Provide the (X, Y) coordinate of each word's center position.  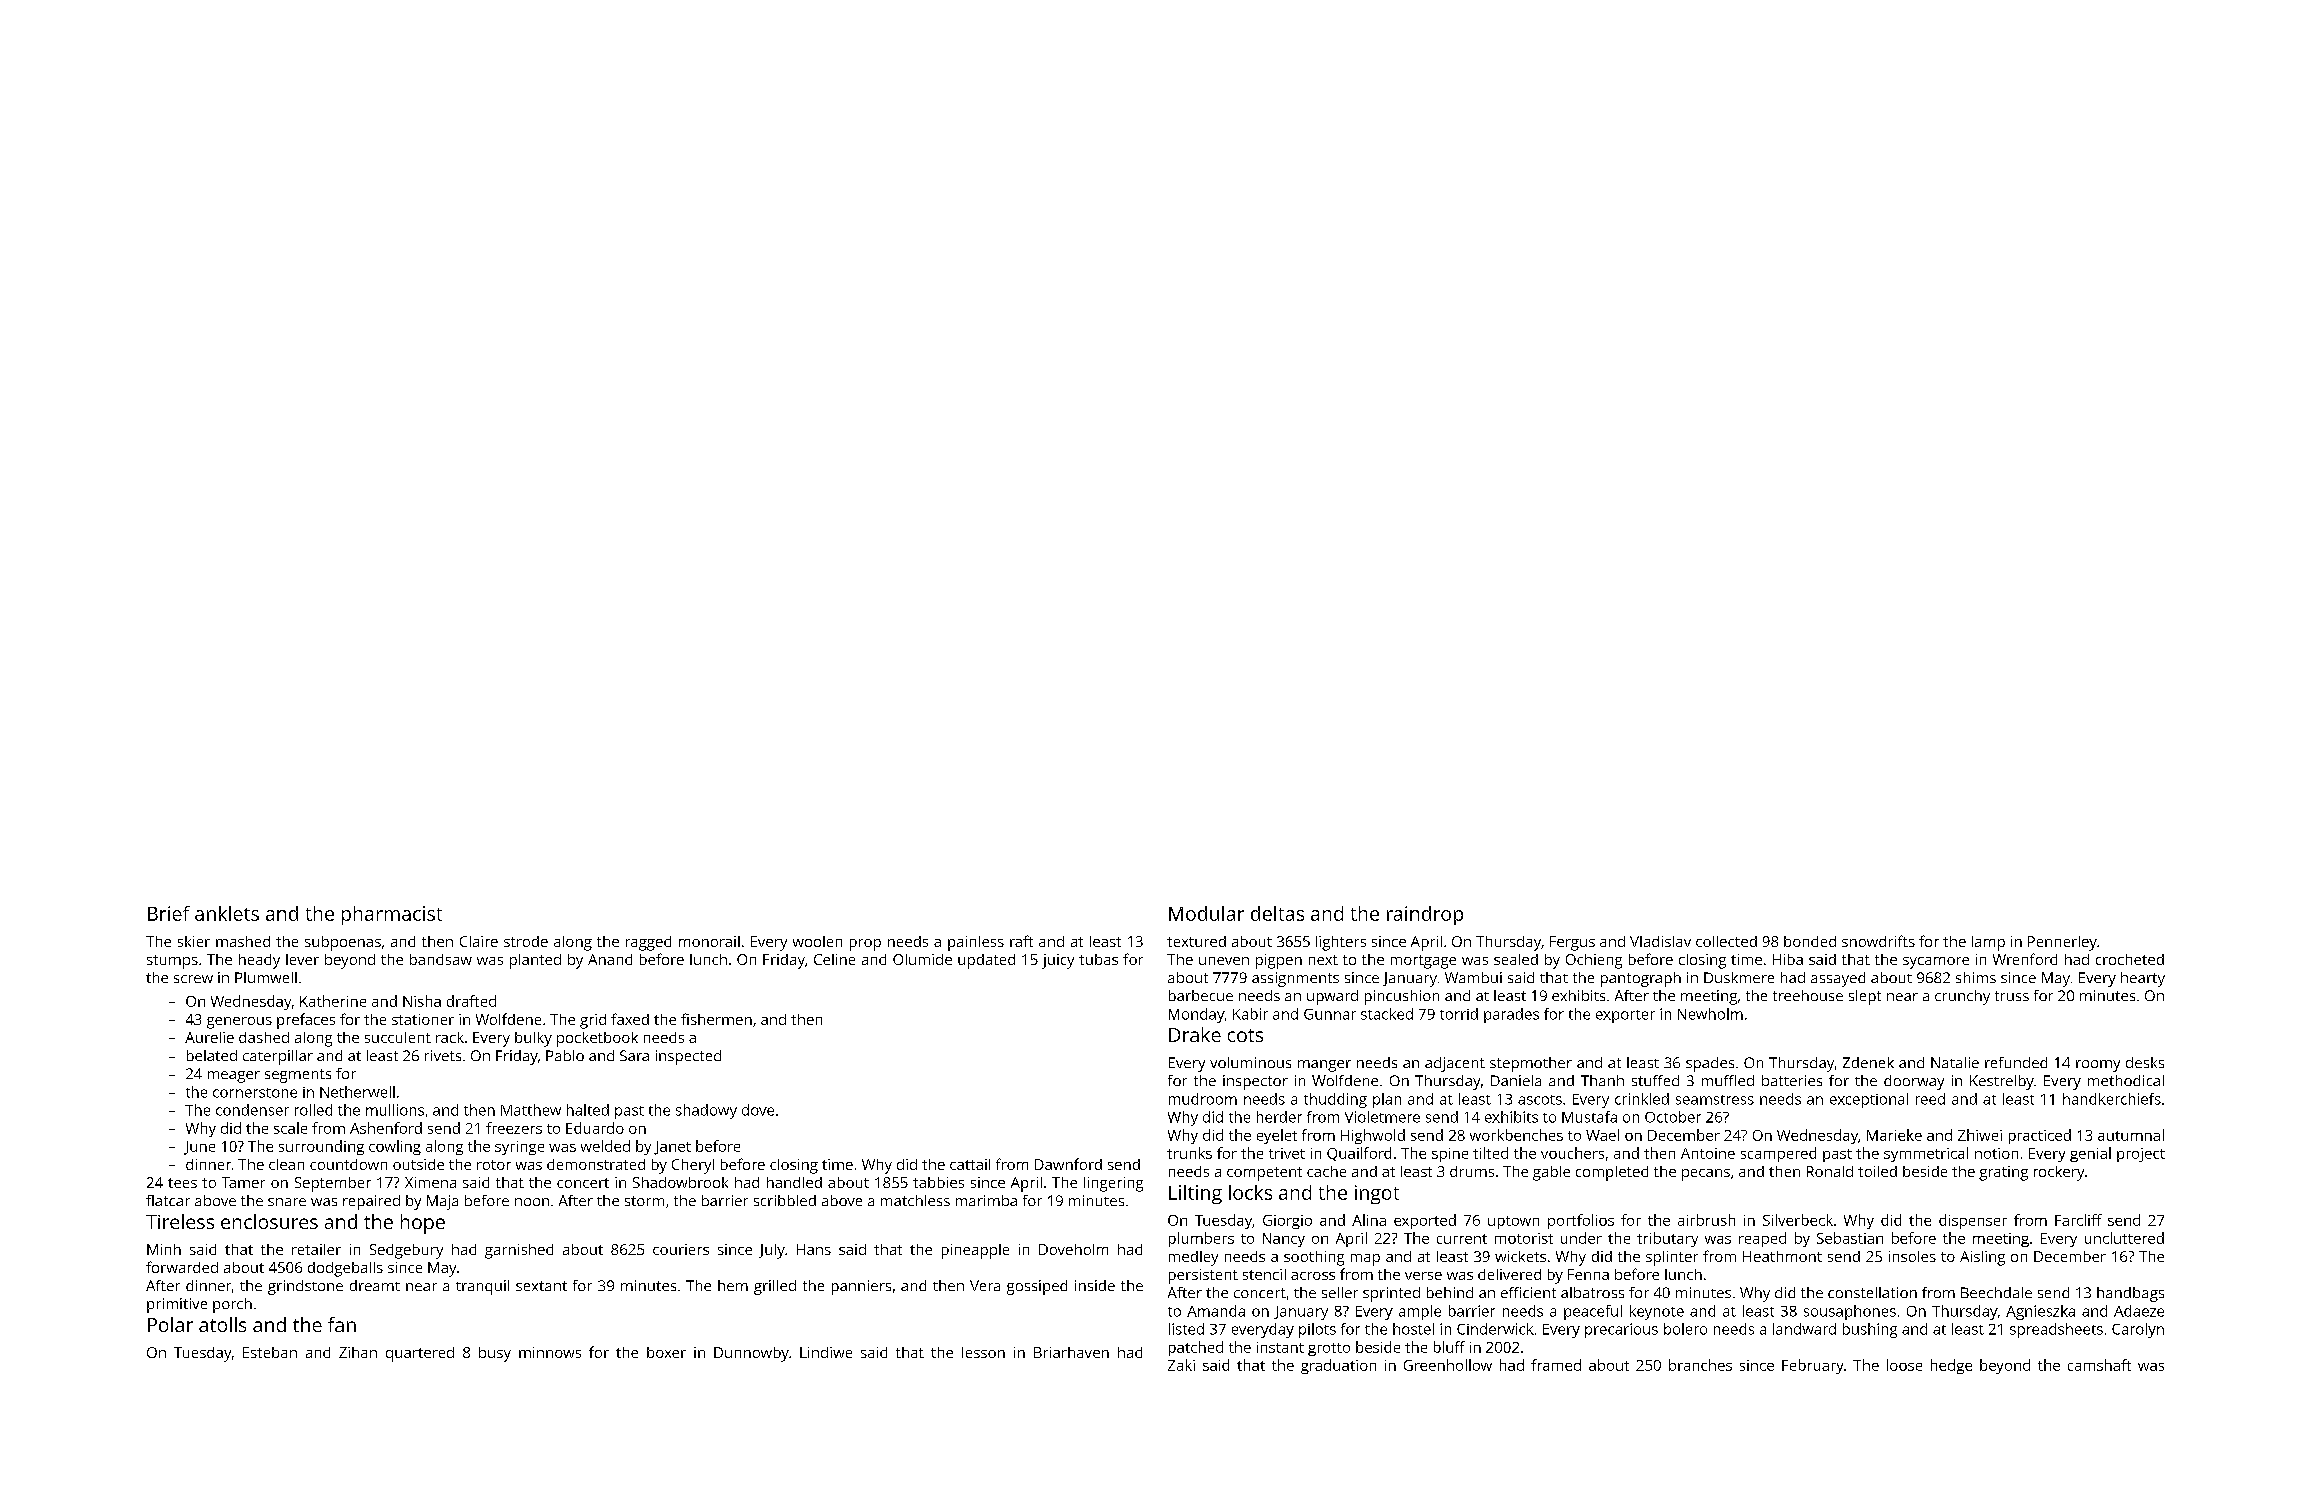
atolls (222, 1324)
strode (526, 941)
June (199, 1148)
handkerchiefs (2112, 1099)
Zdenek (1868, 1062)
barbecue (1201, 995)
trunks (1189, 1153)
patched (1196, 1348)
